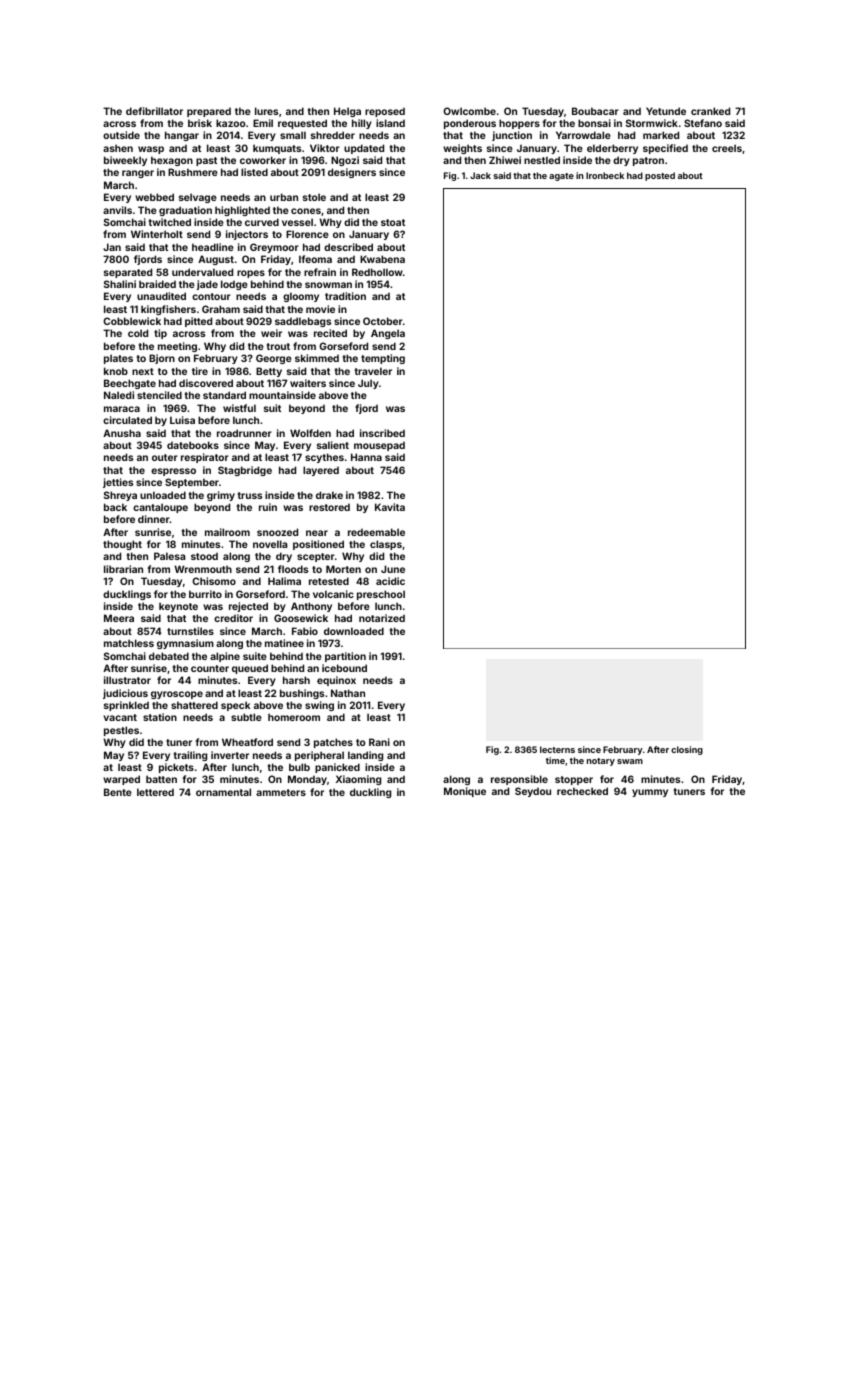 The height and width of the document is (1400, 849). I want to click on novella, so click(270, 544).
